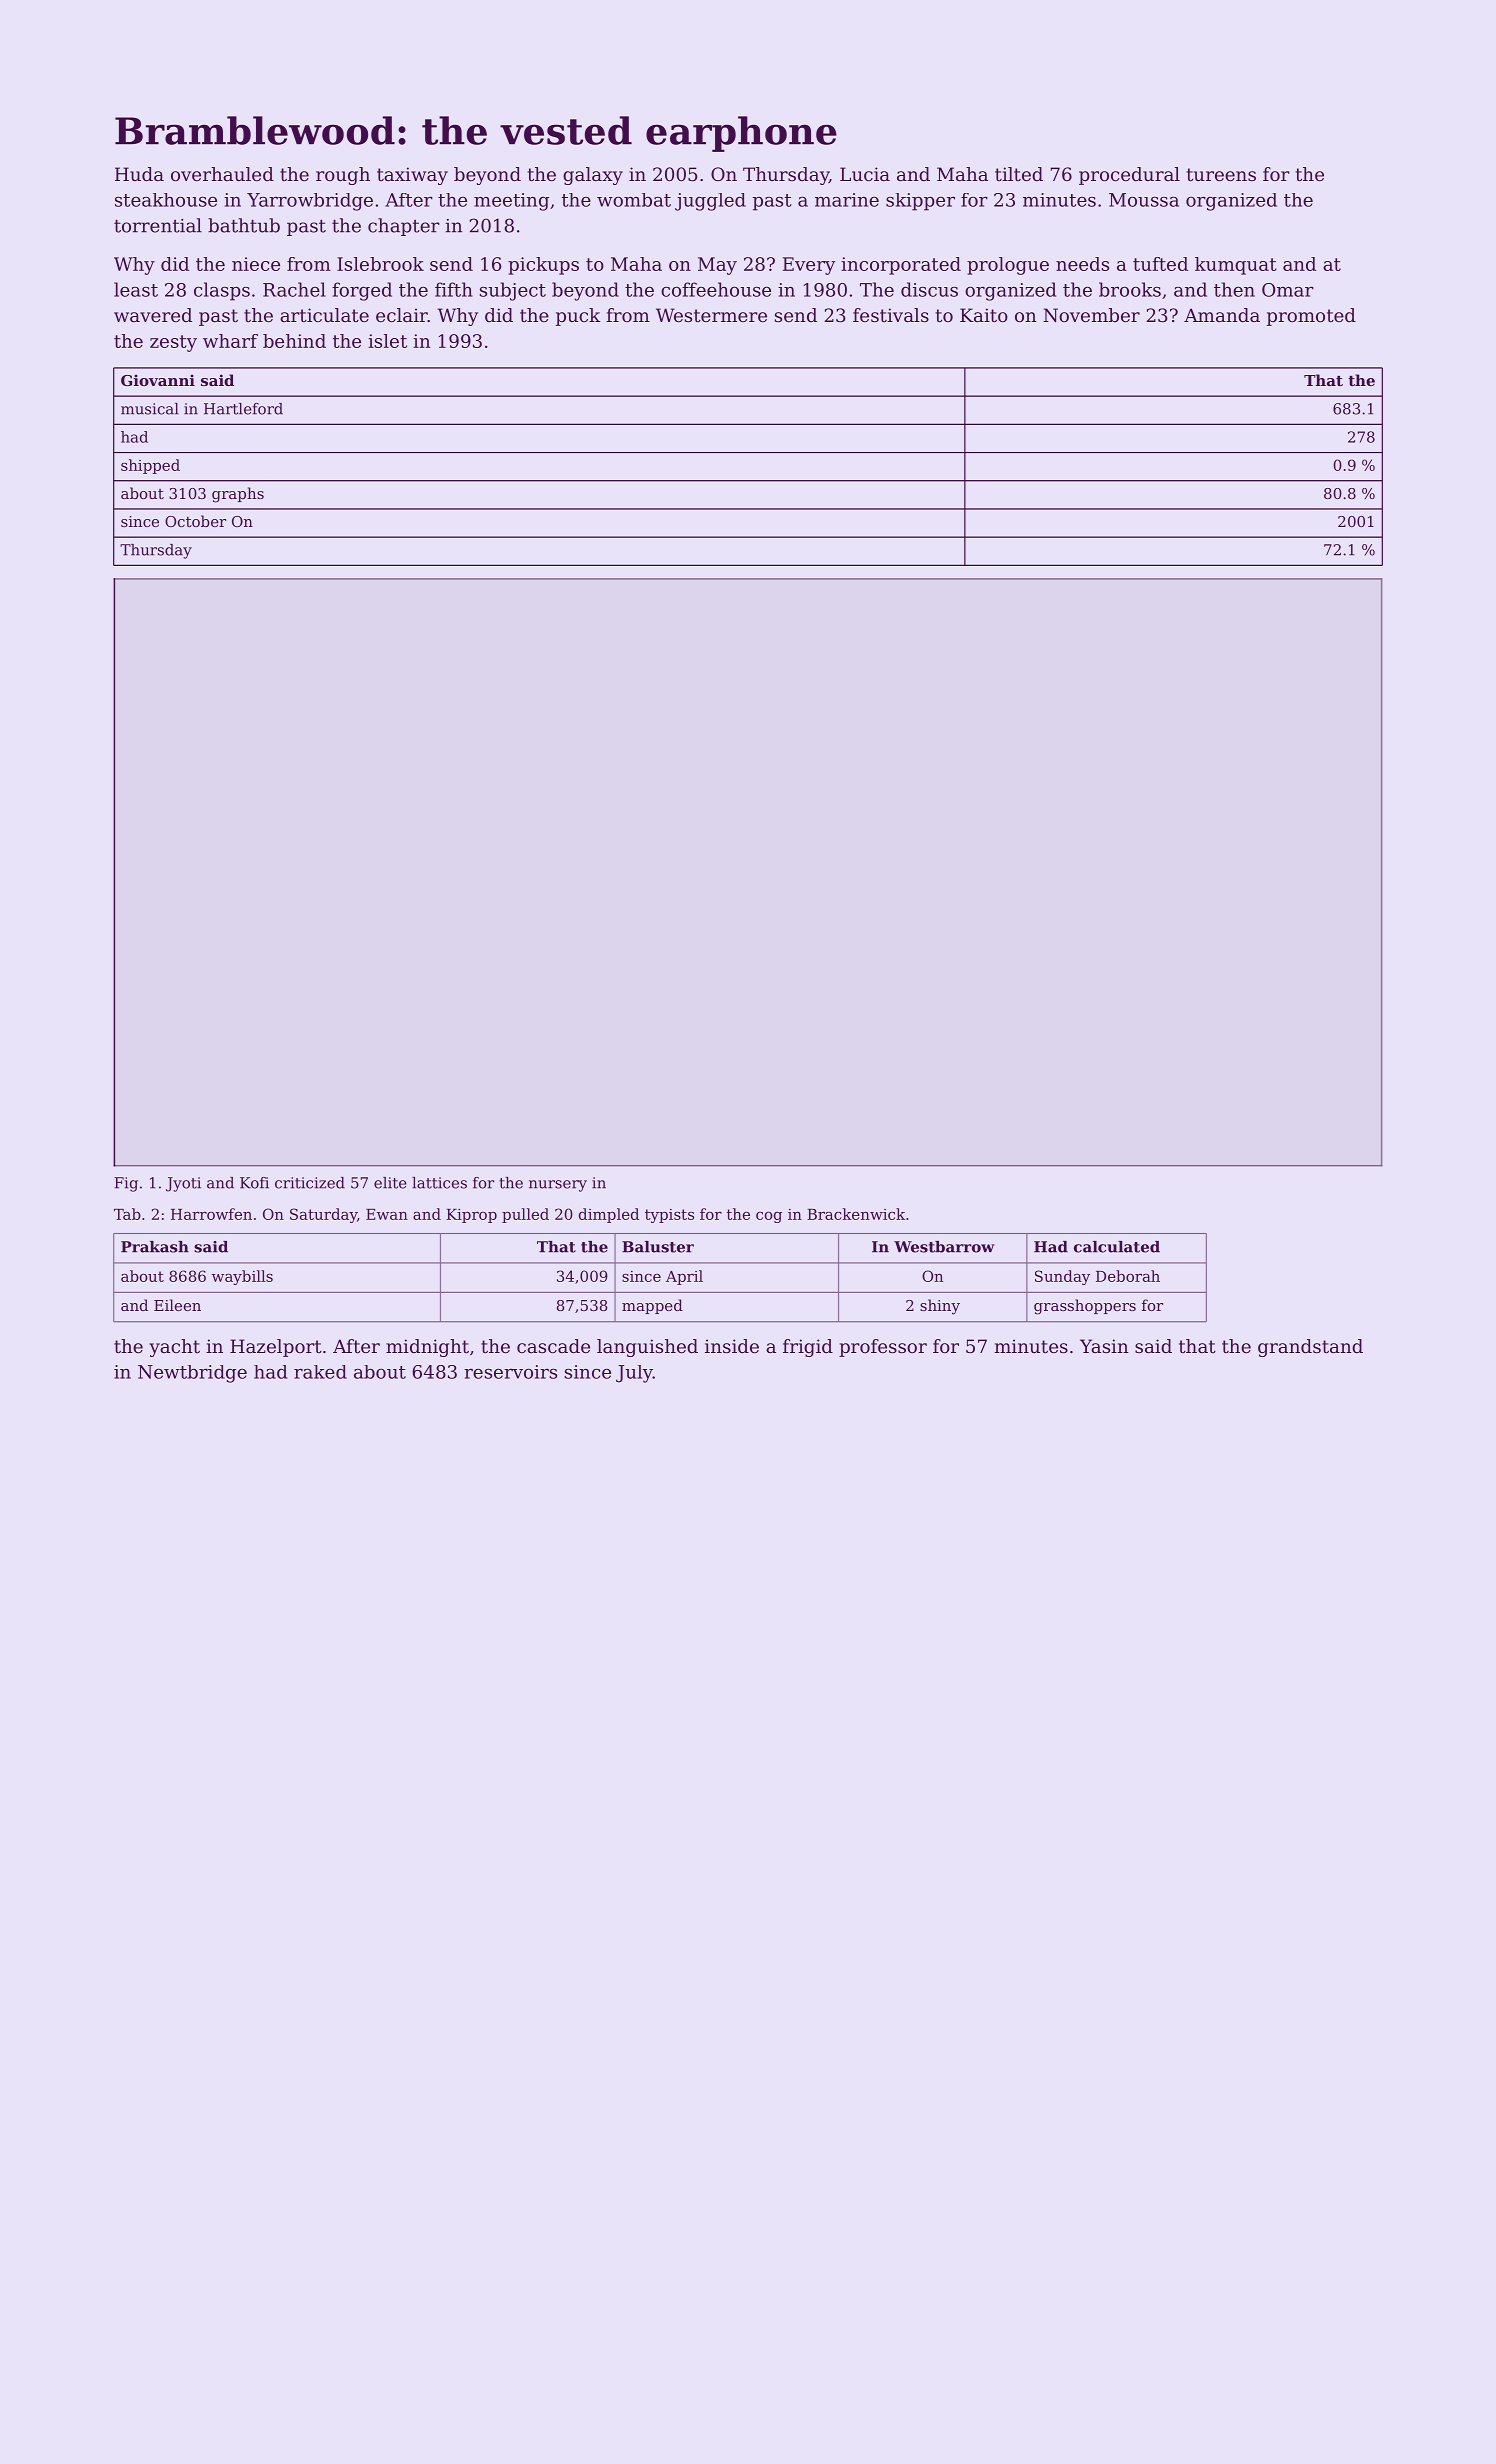  Describe the element at coordinates (1019, 174) in the screenshot. I see `tilted` at that location.
